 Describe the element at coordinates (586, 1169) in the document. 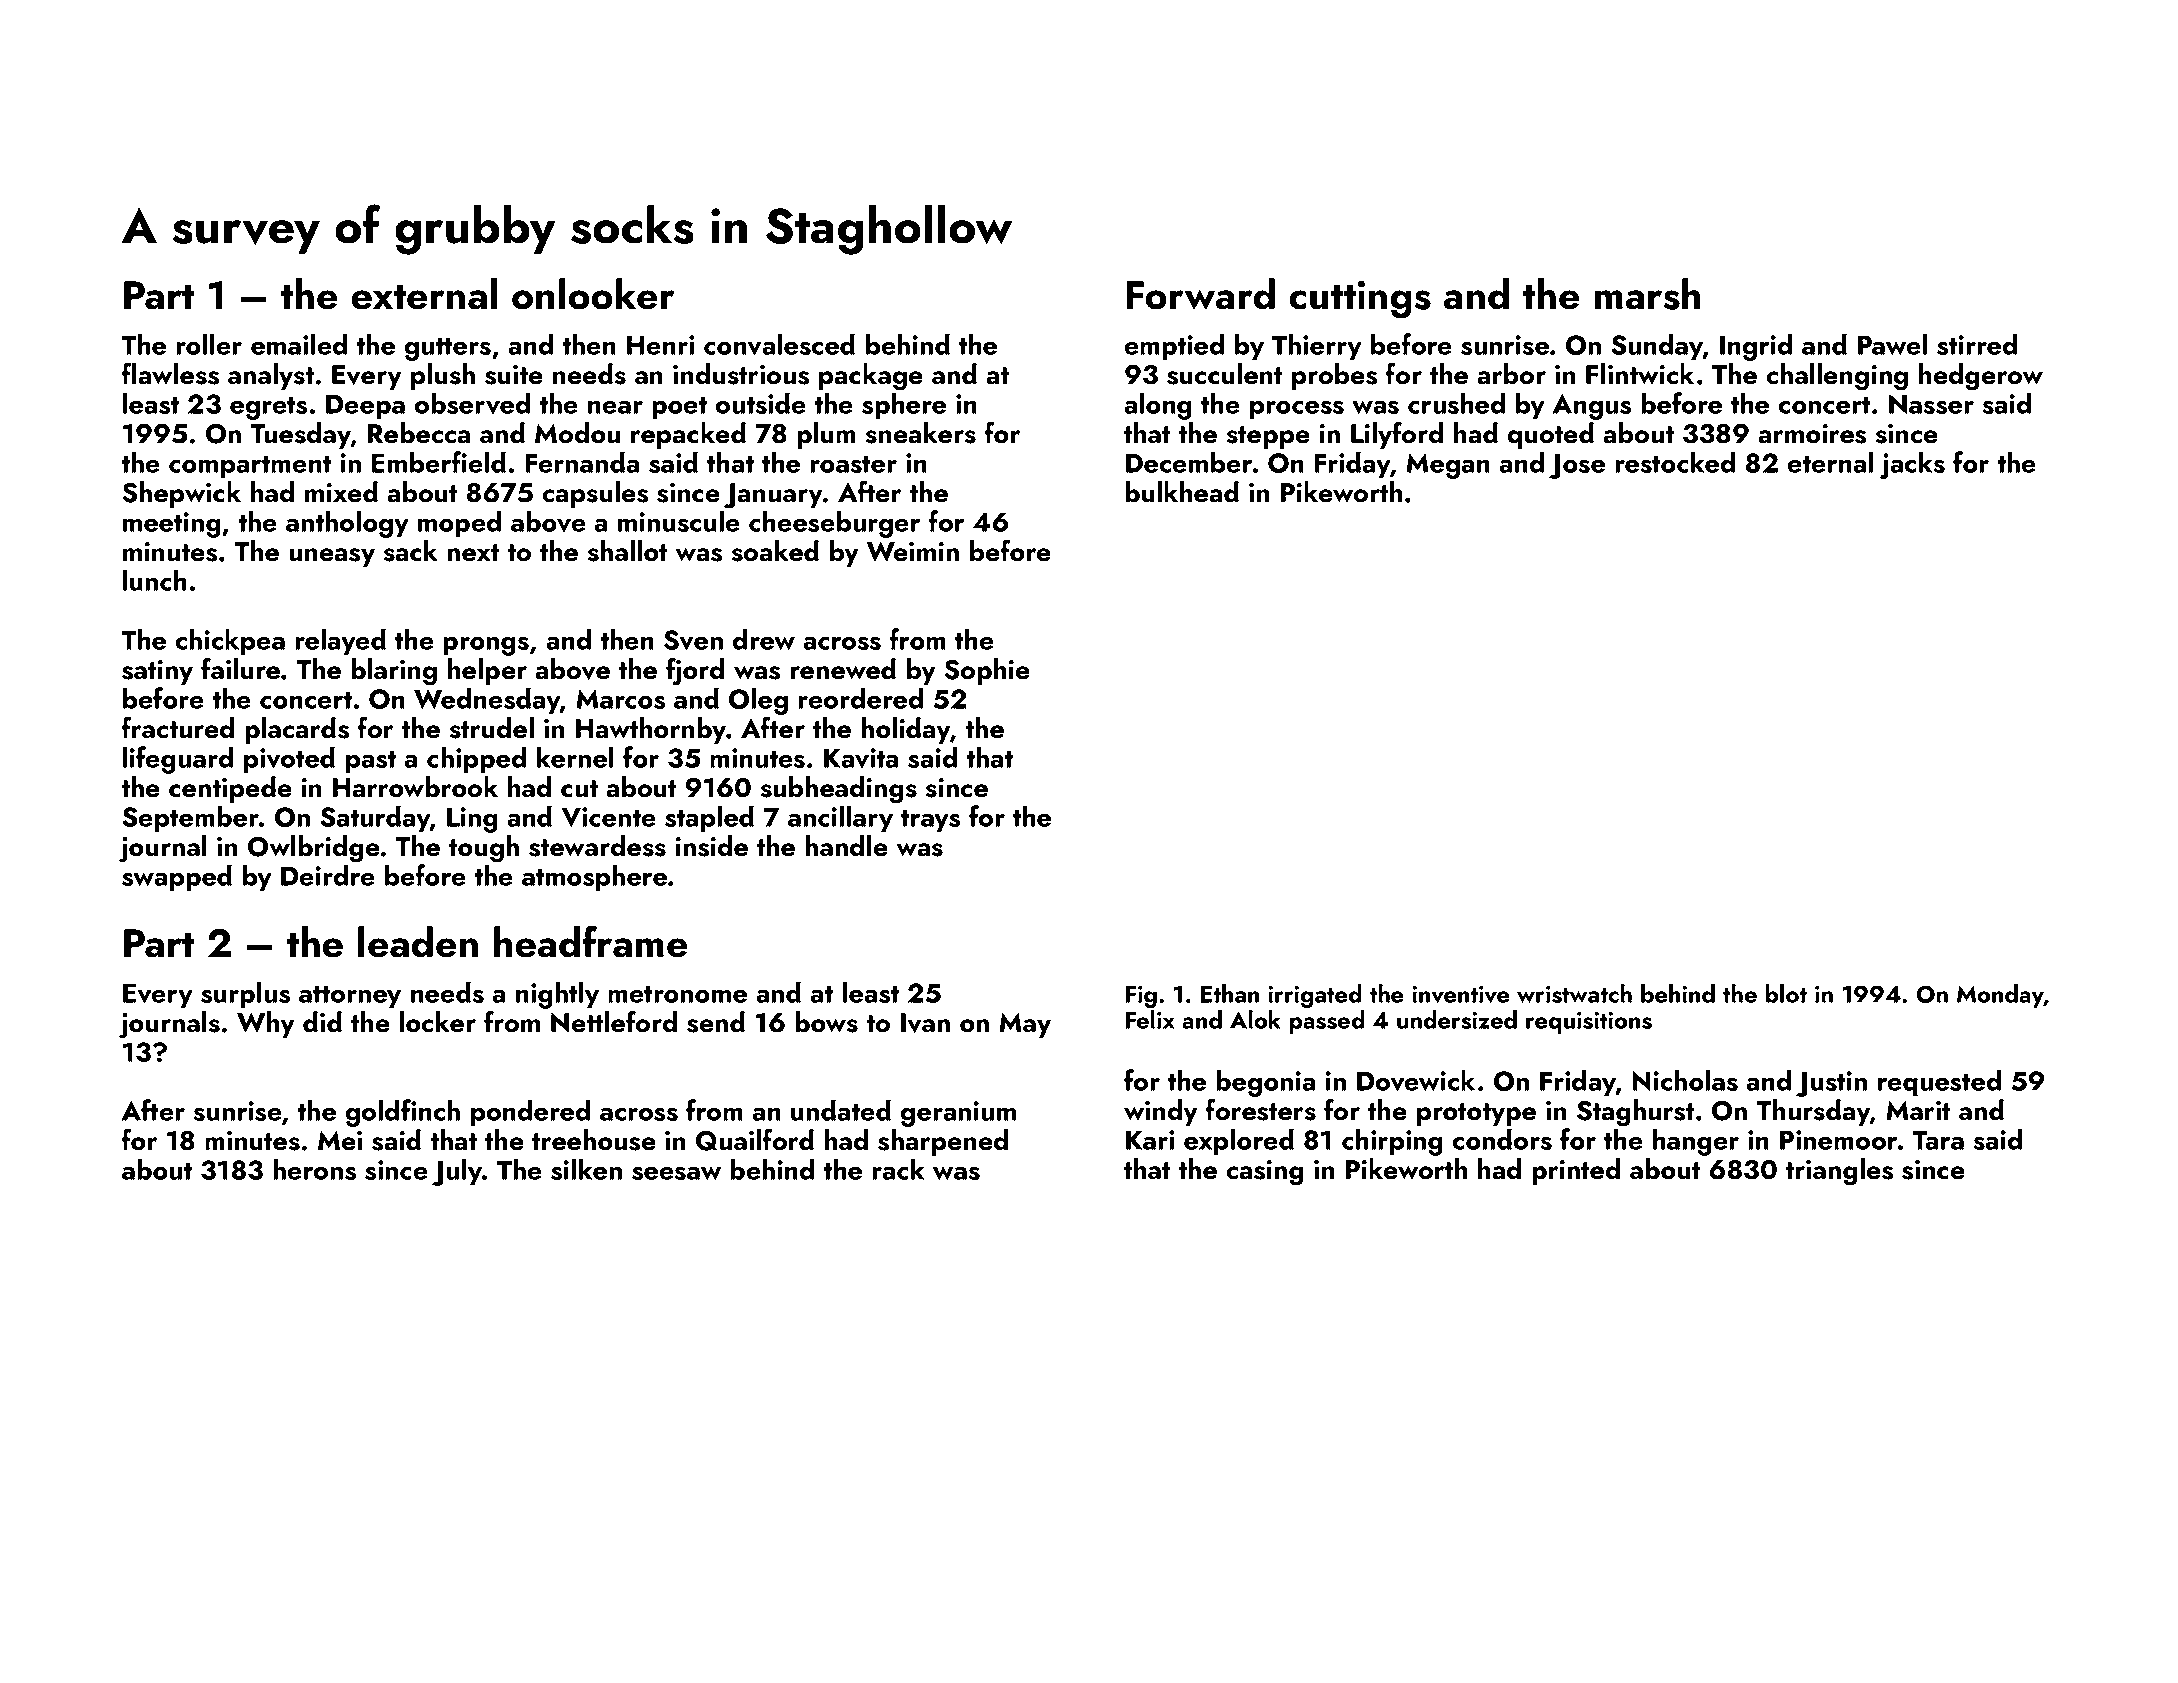

I see `silken` at that location.
